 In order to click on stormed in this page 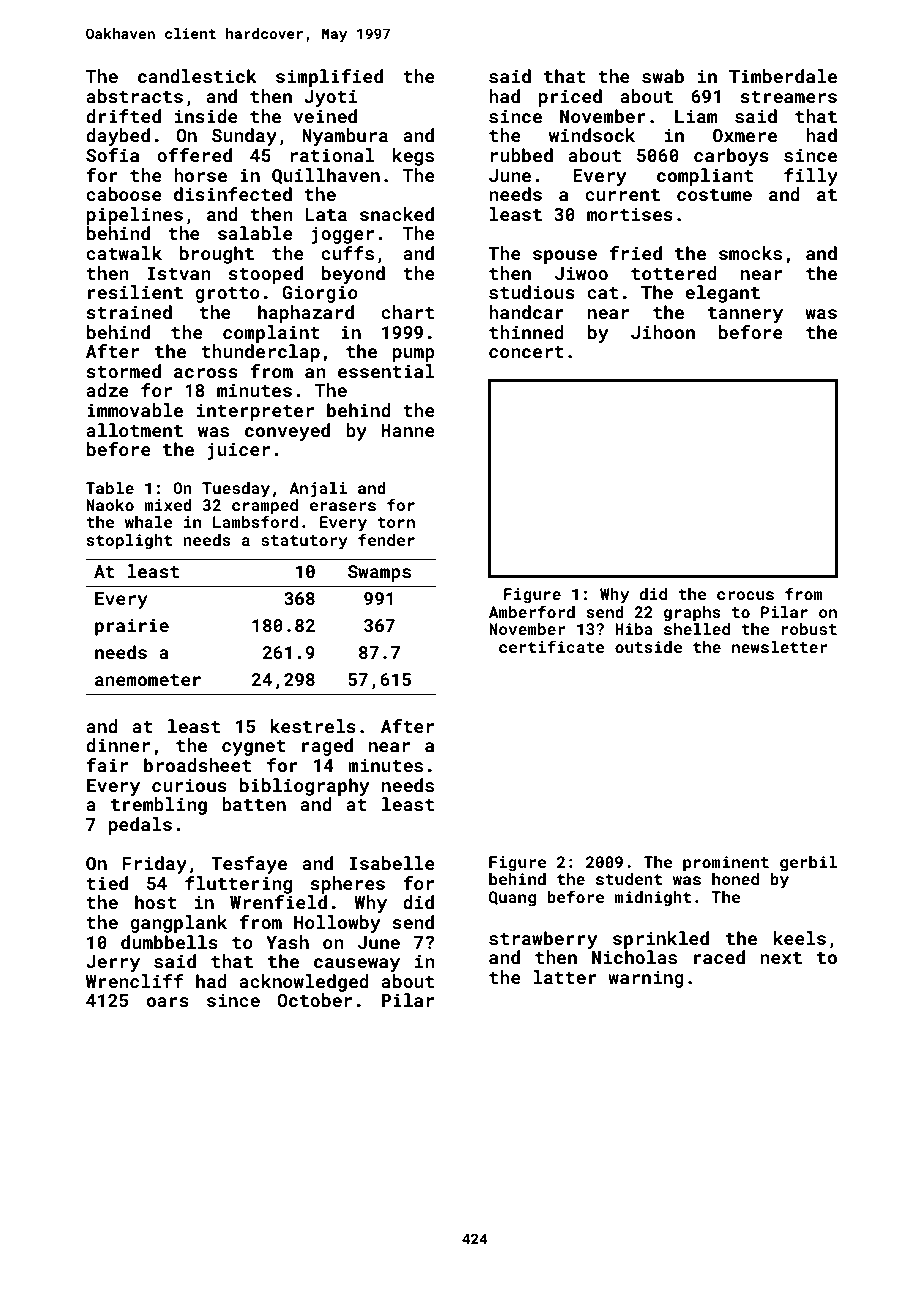, I will do `click(123, 371)`.
